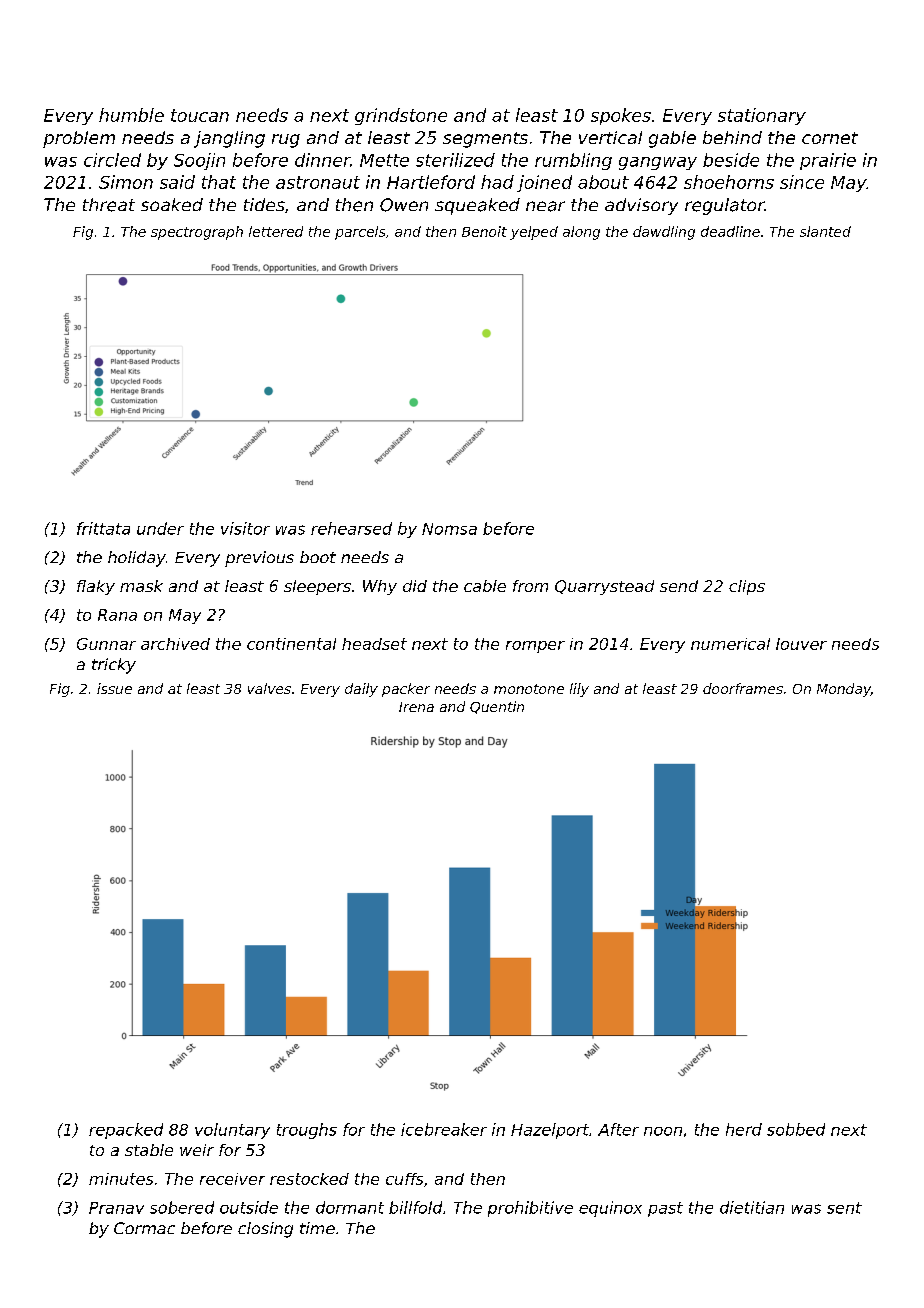  I want to click on numerical, so click(730, 644).
